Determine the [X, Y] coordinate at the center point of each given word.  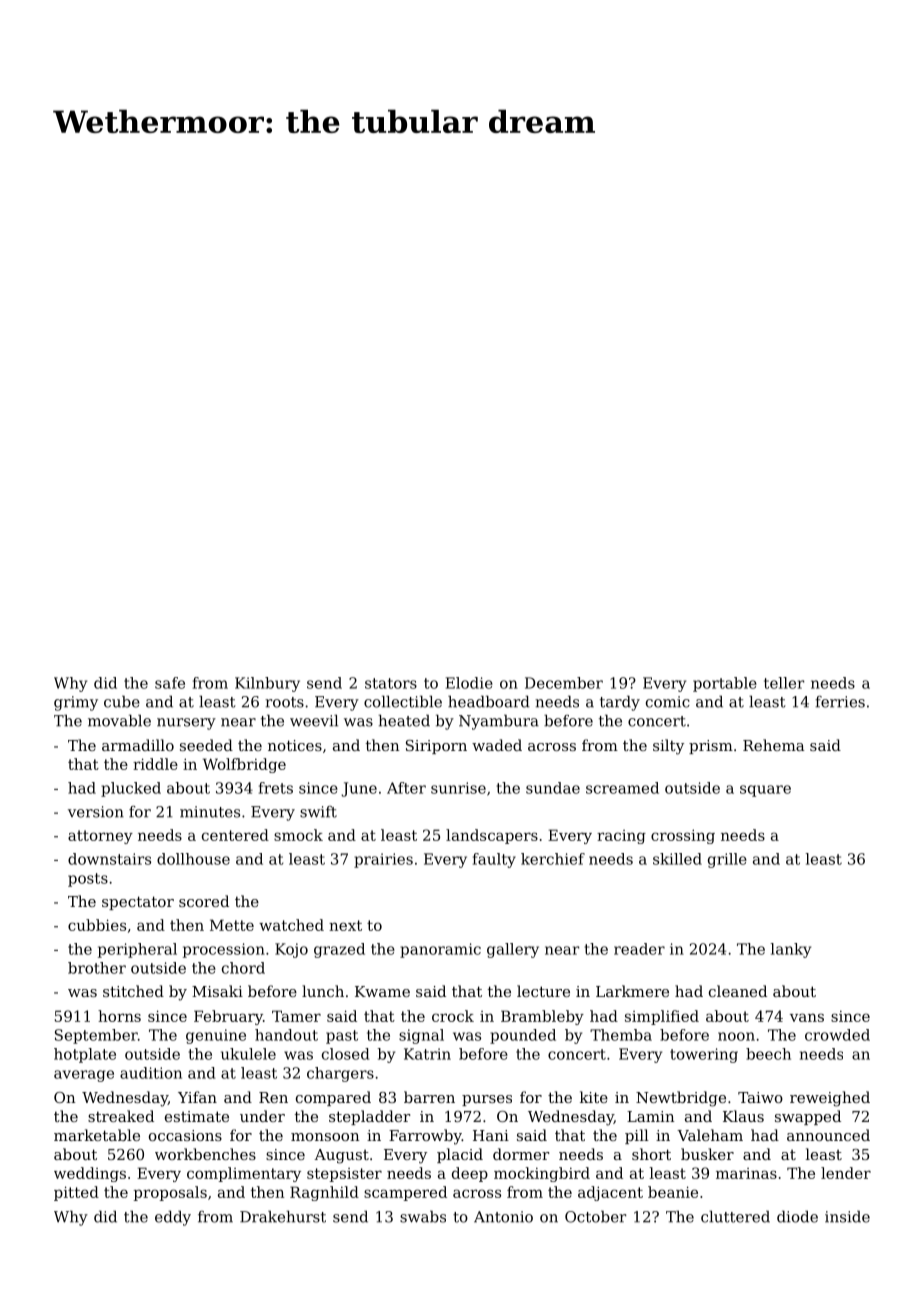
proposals [170, 1193]
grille [727, 860]
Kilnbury [267, 684]
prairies [383, 860]
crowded [837, 1035]
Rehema [774, 745]
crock [453, 1016]
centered [235, 835]
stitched [133, 991]
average [84, 1076]
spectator [138, 903]
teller [784, 683]
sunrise [458, 788]
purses [487, 1100]
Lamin [651, 1116]
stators [391, 683]
